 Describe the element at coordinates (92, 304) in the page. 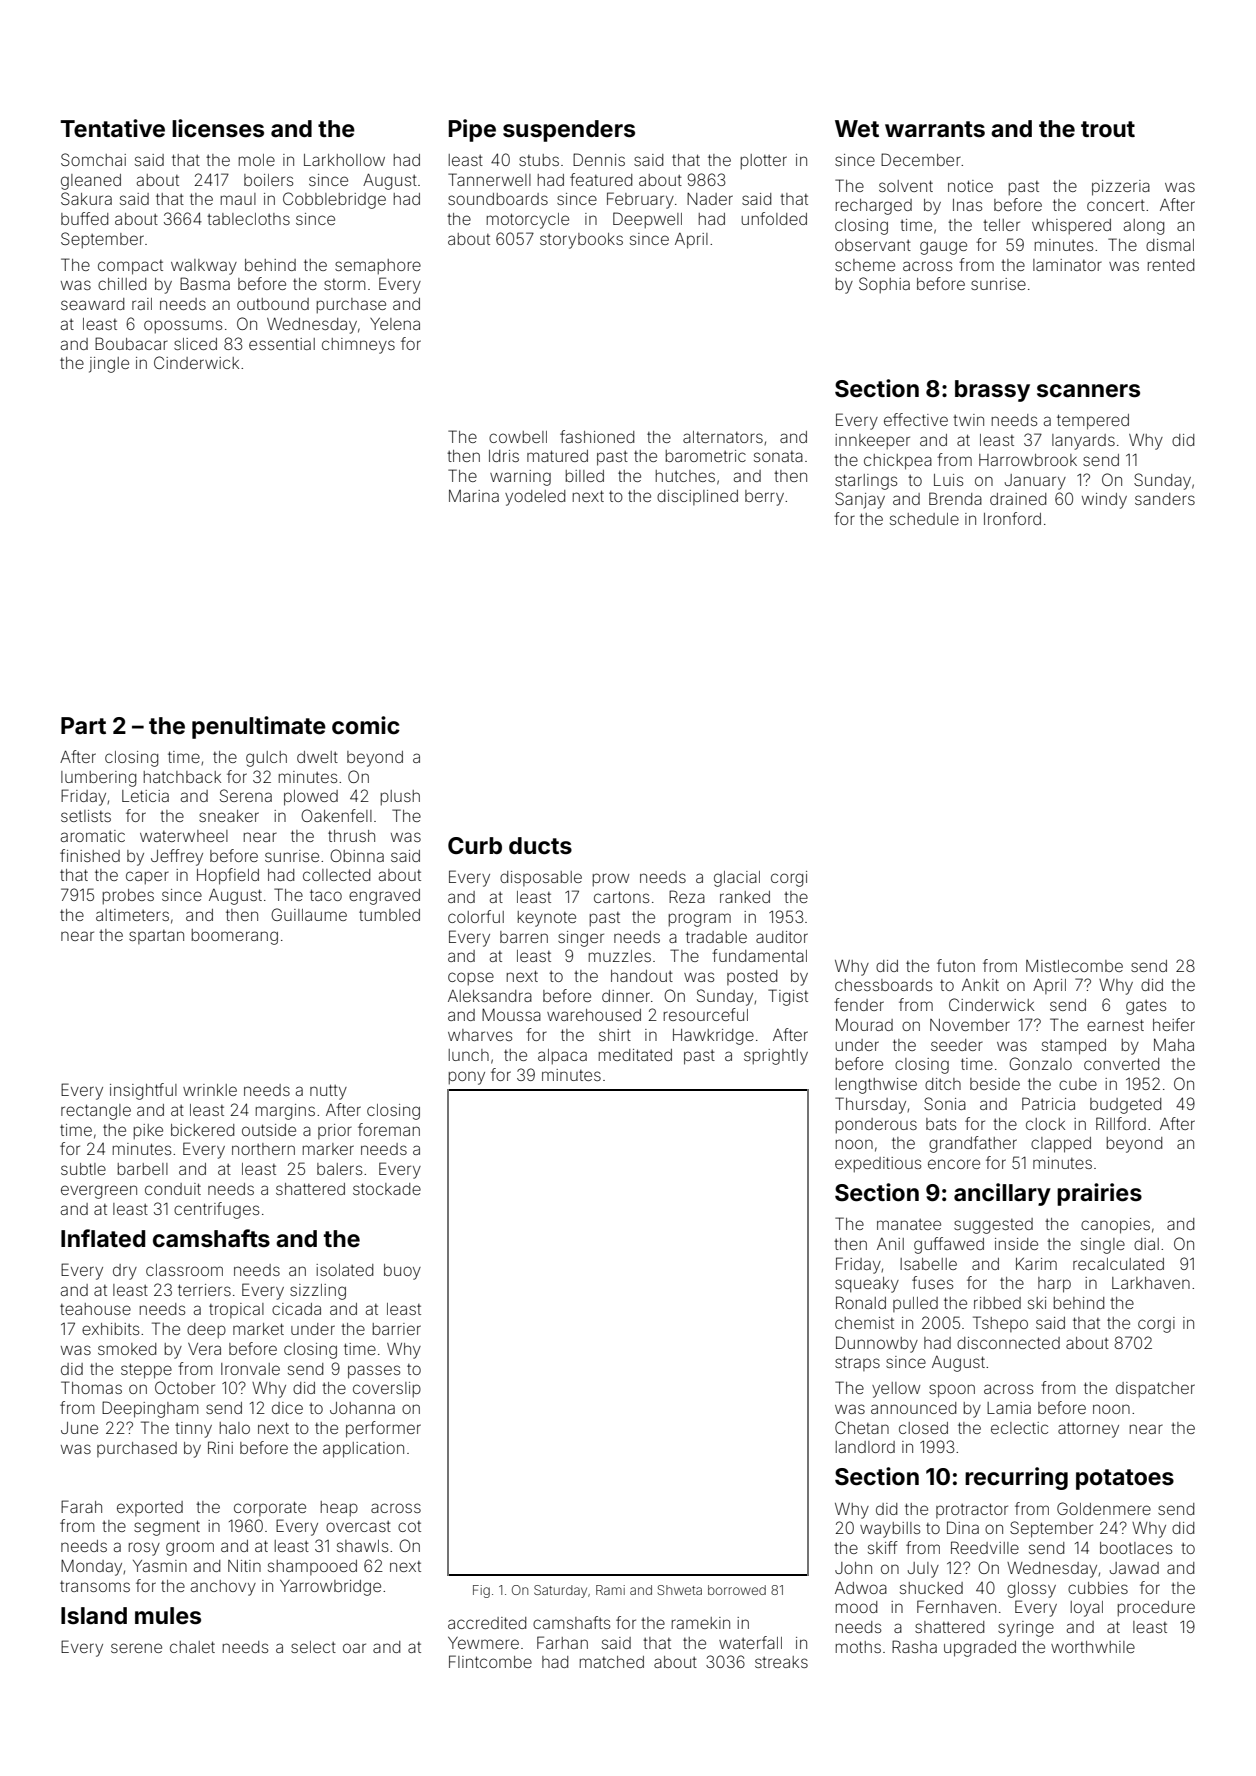

I see `seaward` at that location.
